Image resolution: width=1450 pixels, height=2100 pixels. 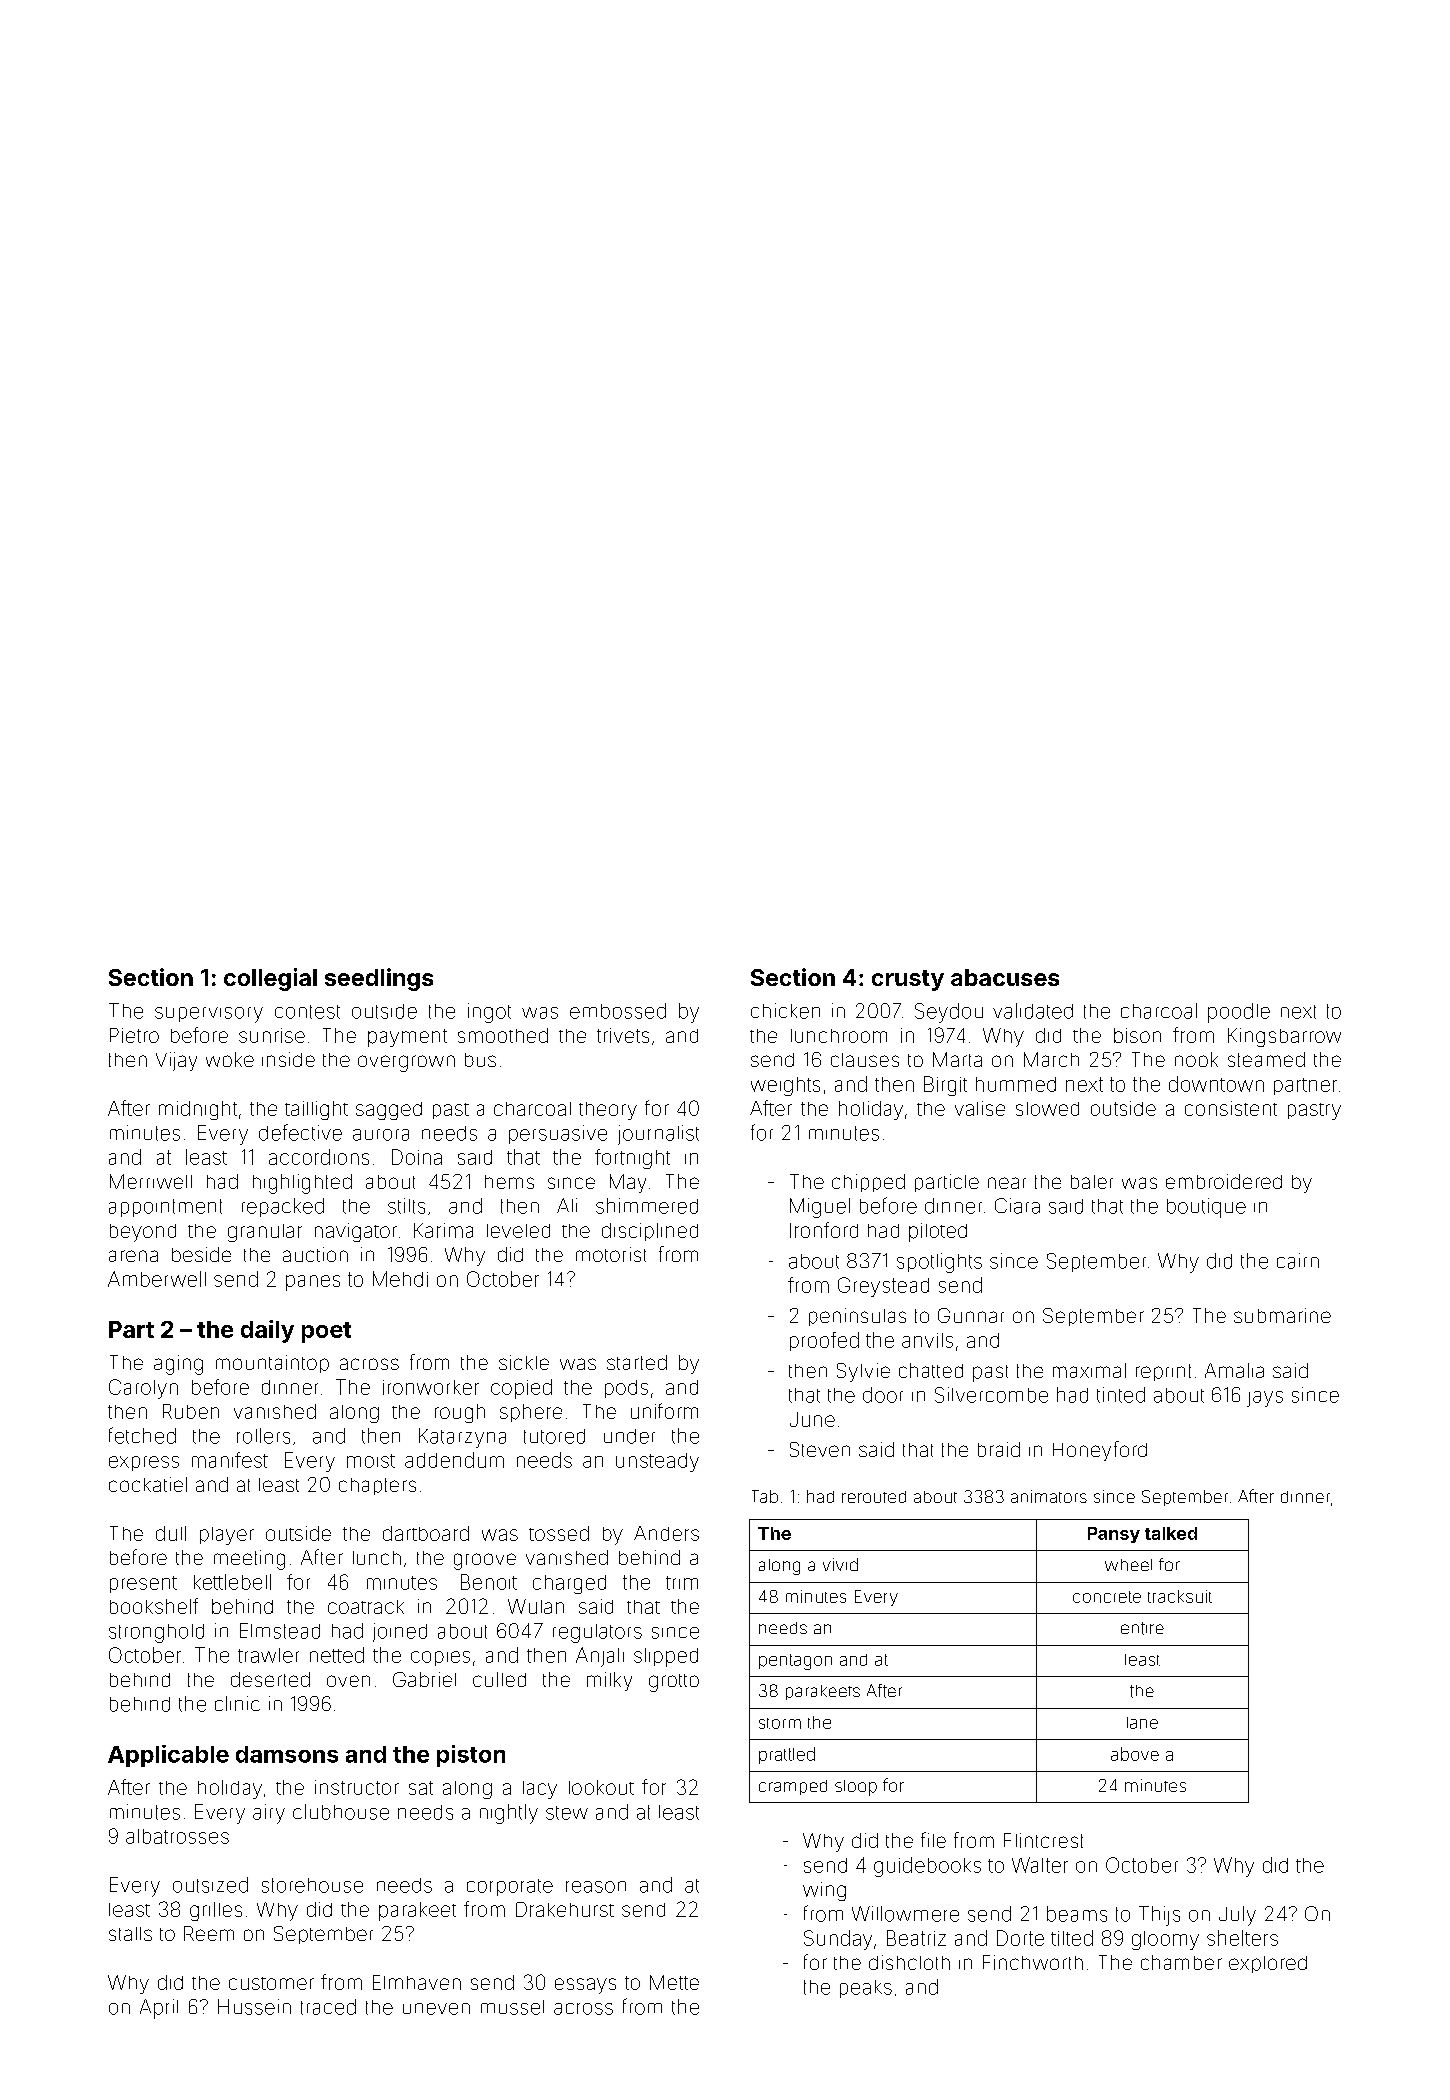 I want to click on Gunnar, so click(x=971, y=1315).
